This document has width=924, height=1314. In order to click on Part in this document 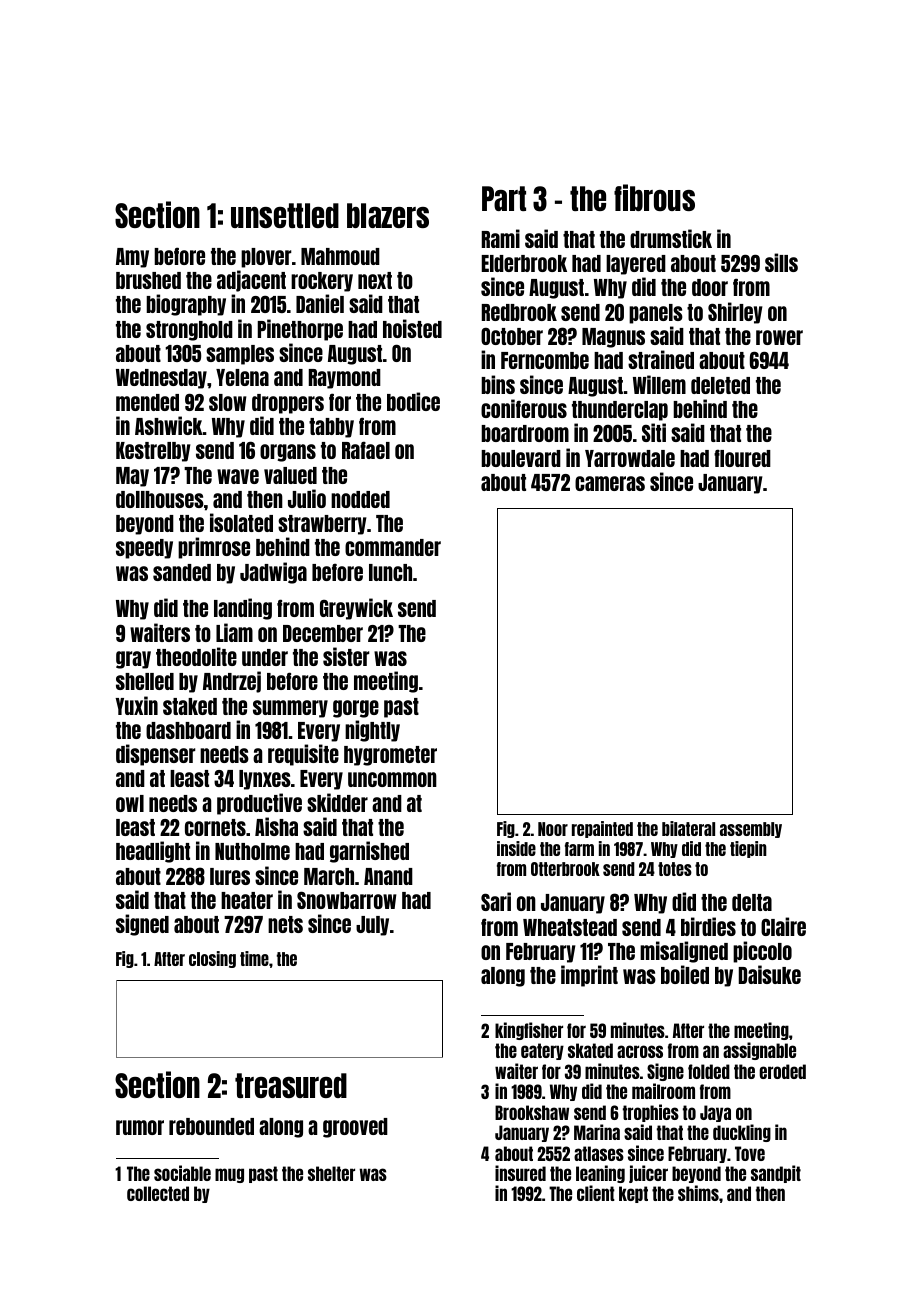, I will do `click(504, 198)`.
